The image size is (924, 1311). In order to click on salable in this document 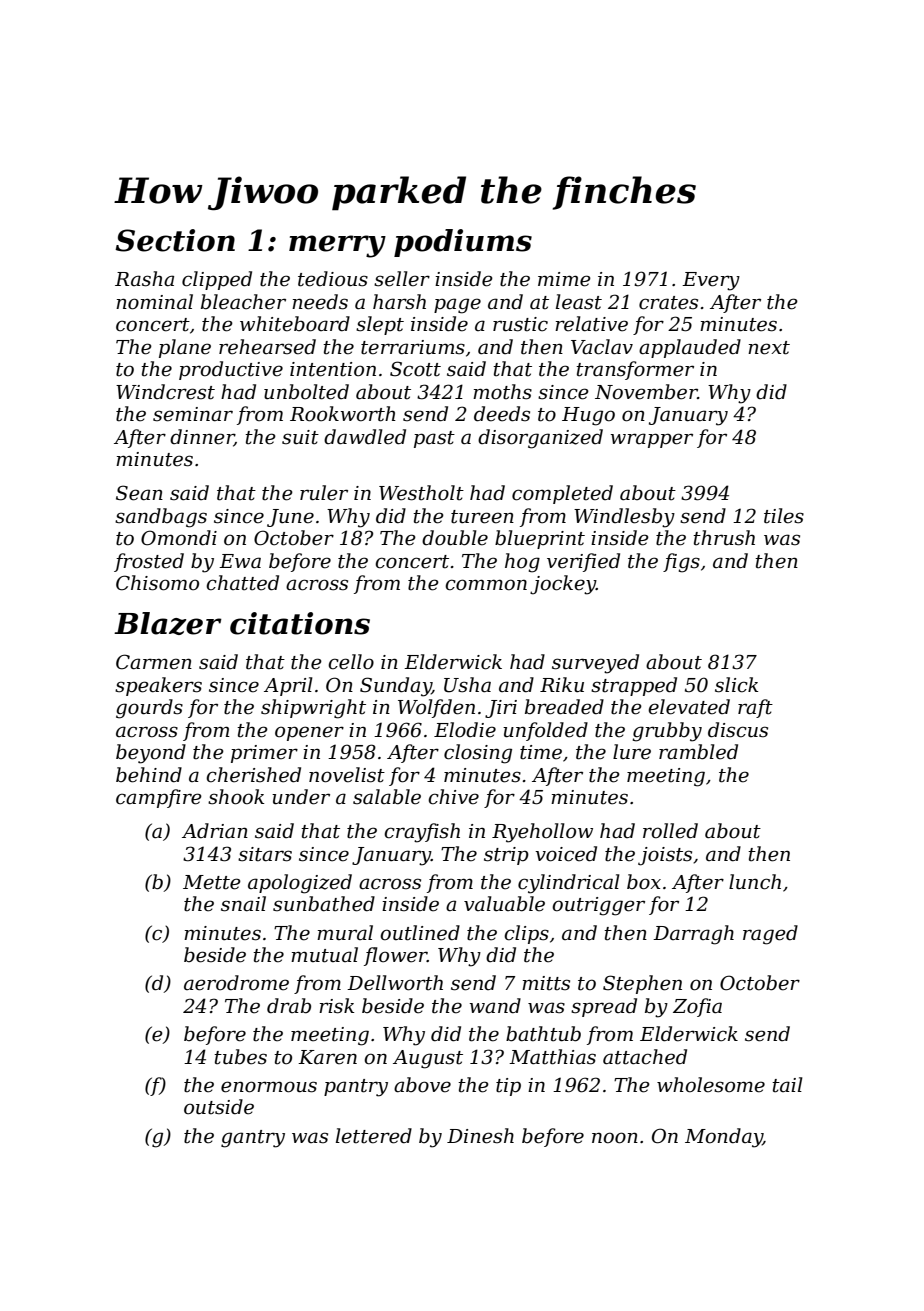, I will do `click(387, 797)`.
